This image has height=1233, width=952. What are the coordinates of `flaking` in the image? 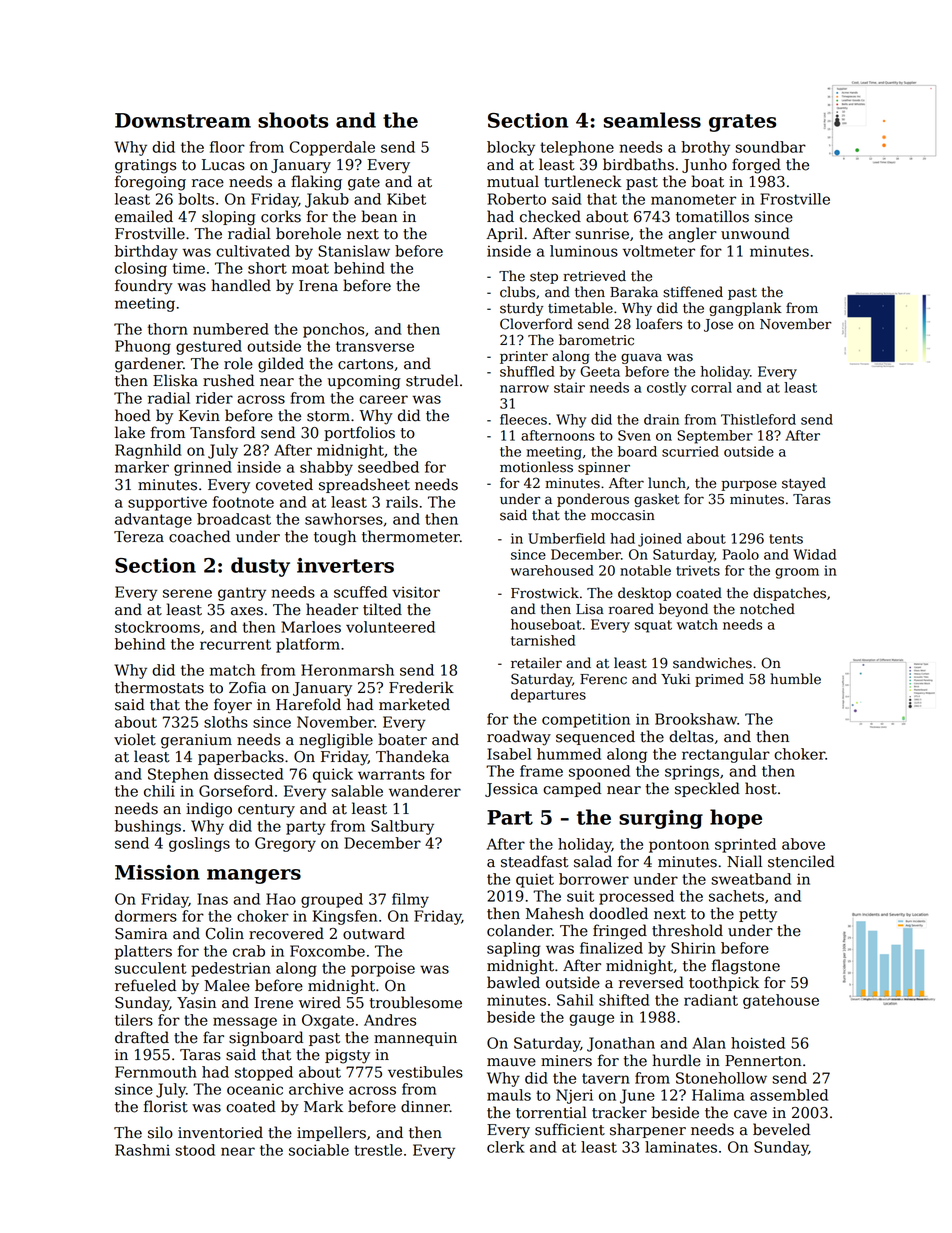 It's located at (316, 183).
